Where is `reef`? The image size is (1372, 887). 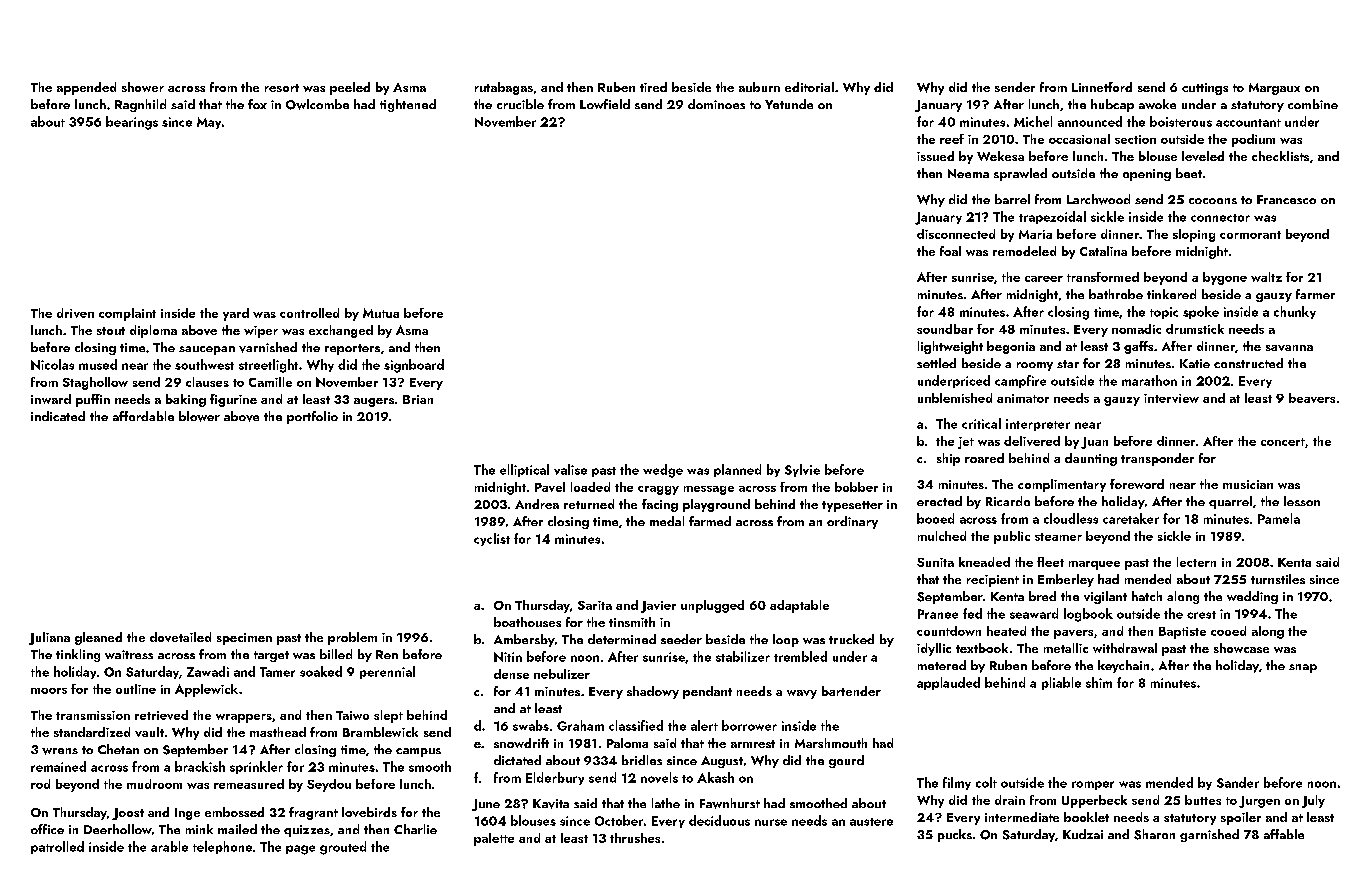
reef is located at coordinates (952, 139).
